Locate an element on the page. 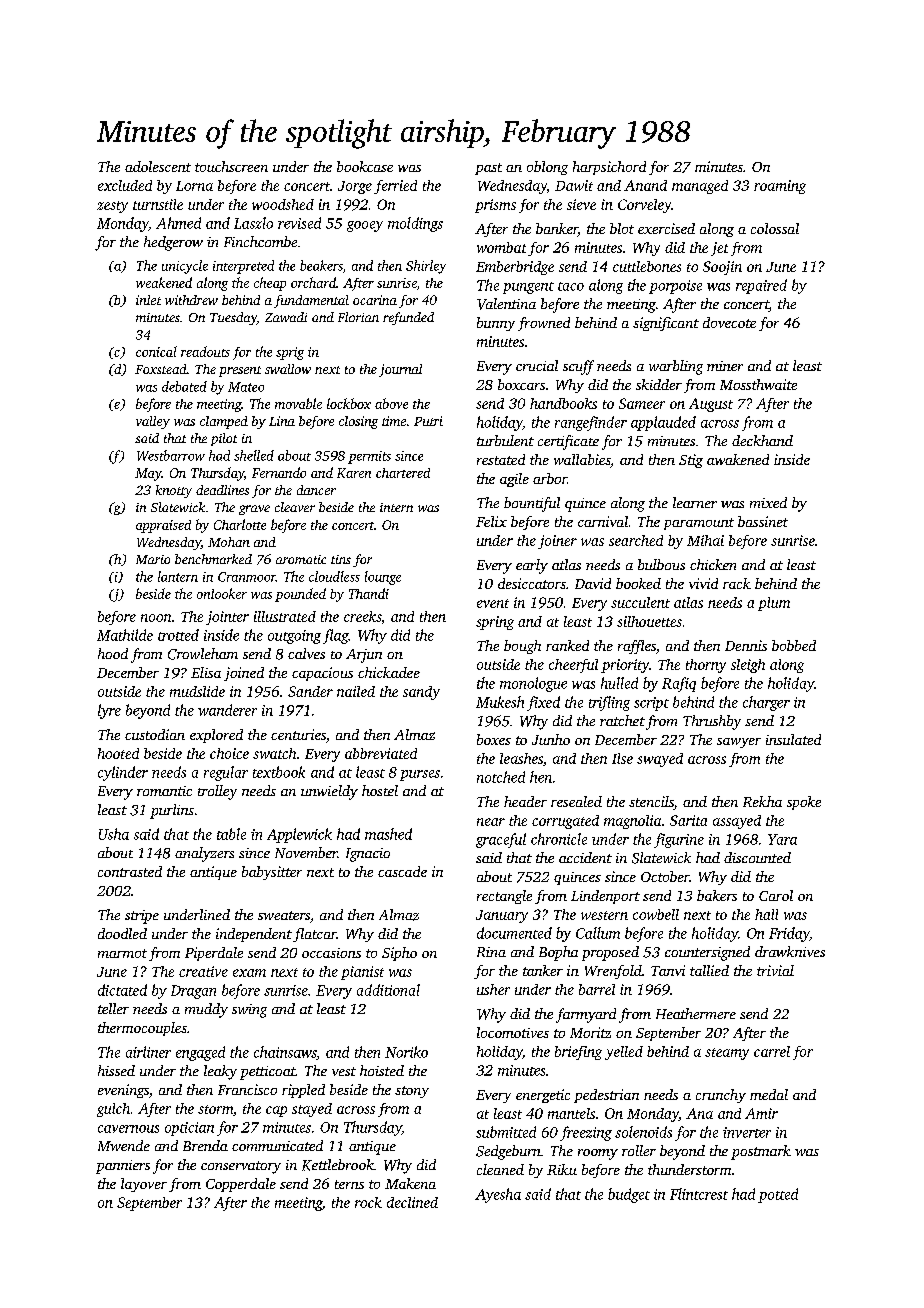  Lorna is located at coordinates (194, 186).
